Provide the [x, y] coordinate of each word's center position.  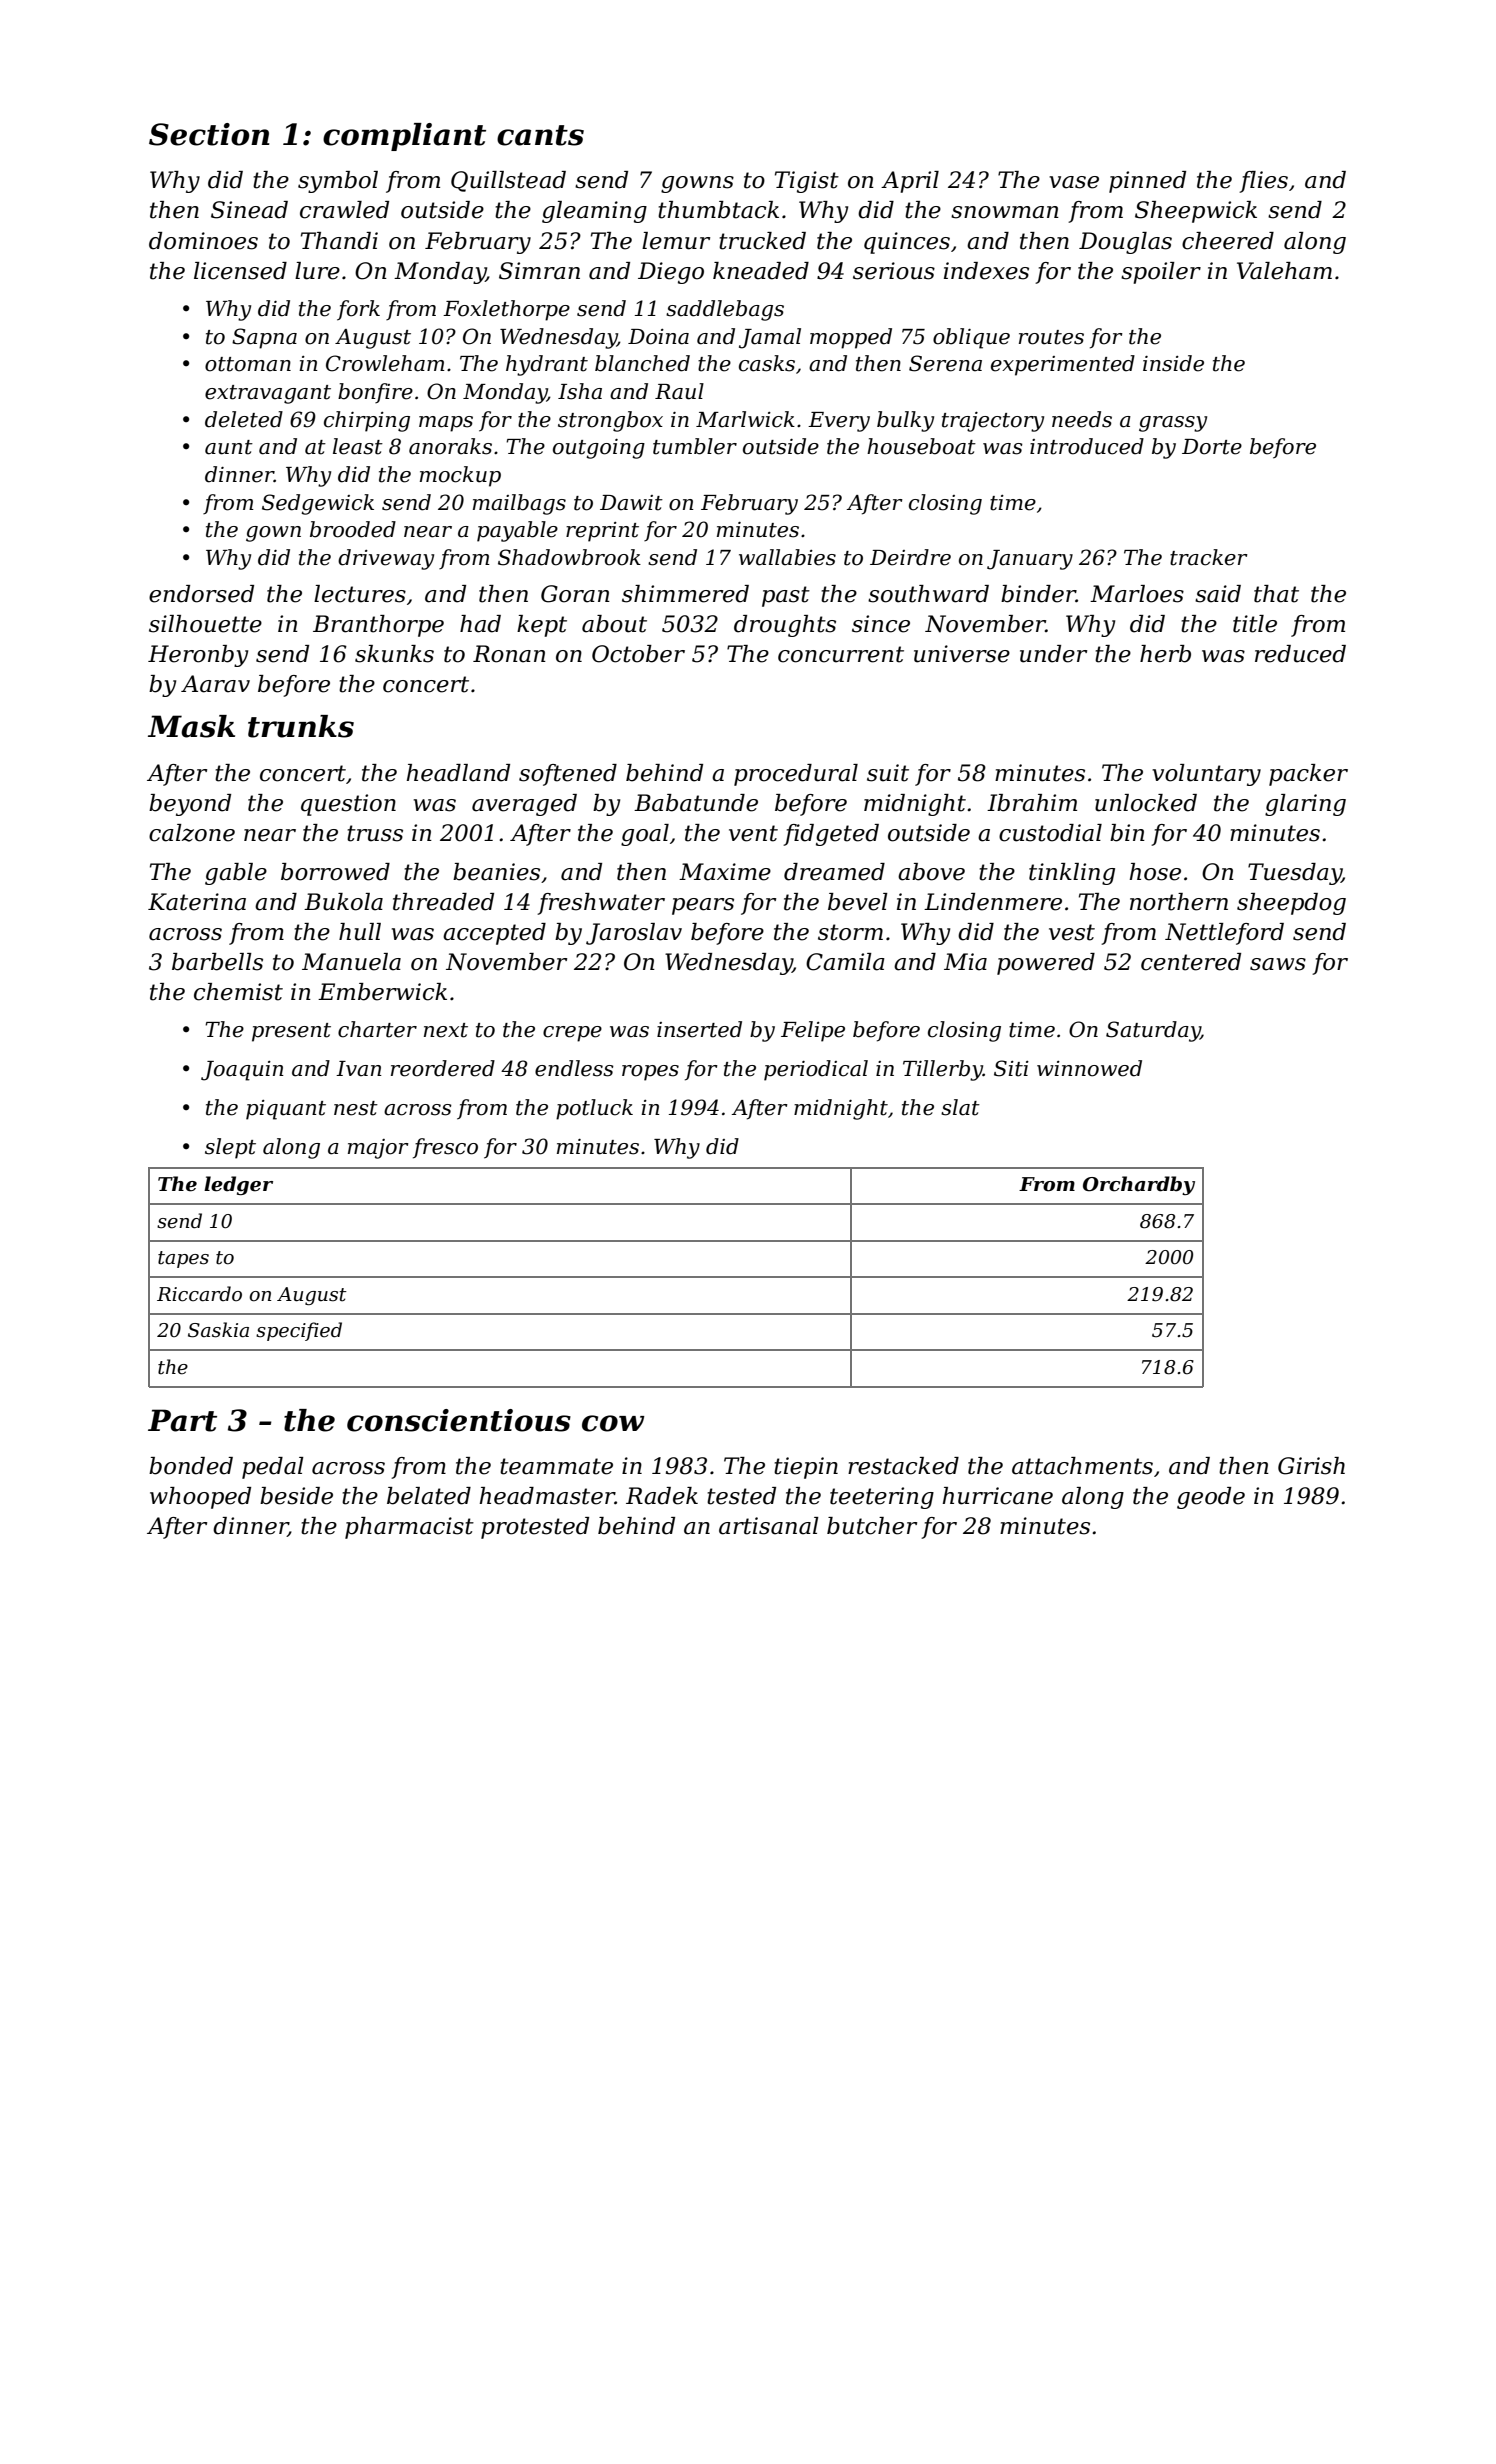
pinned [1147, 182]
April [910, 182]
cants [540, 135]
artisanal [769, 1526]
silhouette [205, 624]
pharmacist [409, 1528]
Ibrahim [1032, 803]
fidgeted [831, 835]
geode [1211, 1498]
